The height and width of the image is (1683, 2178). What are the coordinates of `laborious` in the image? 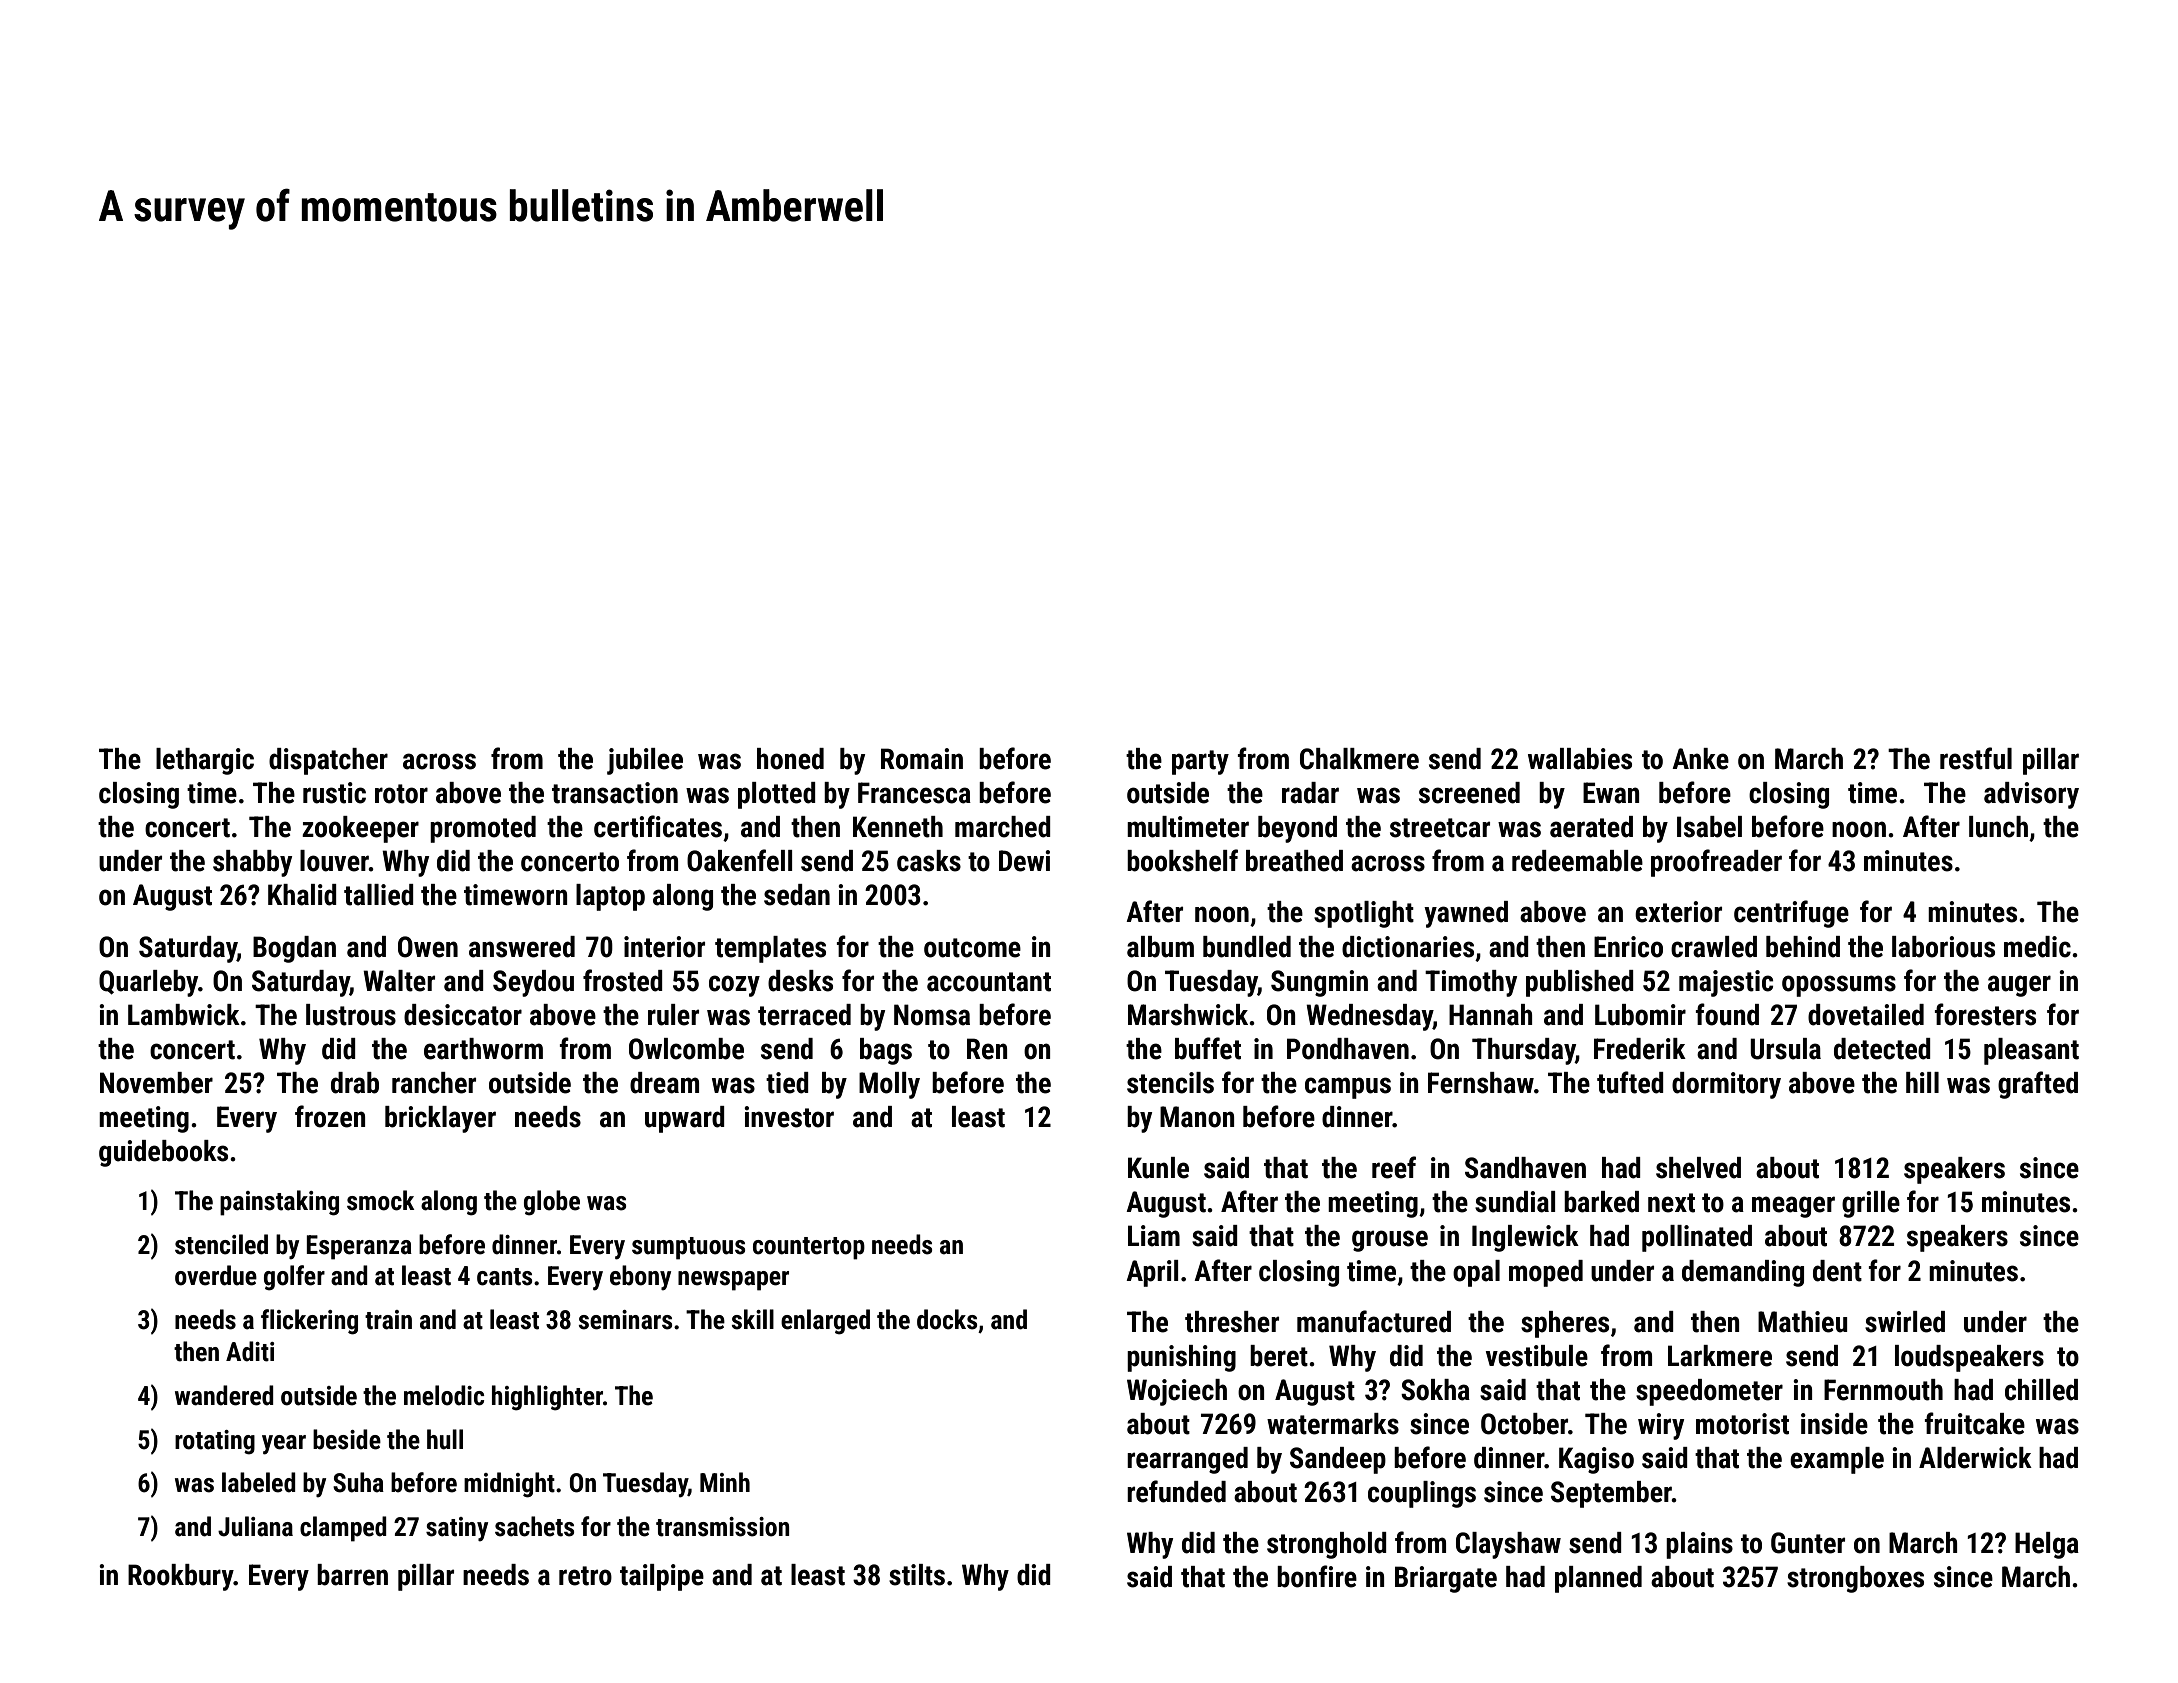 It's located at (1943, 947).
